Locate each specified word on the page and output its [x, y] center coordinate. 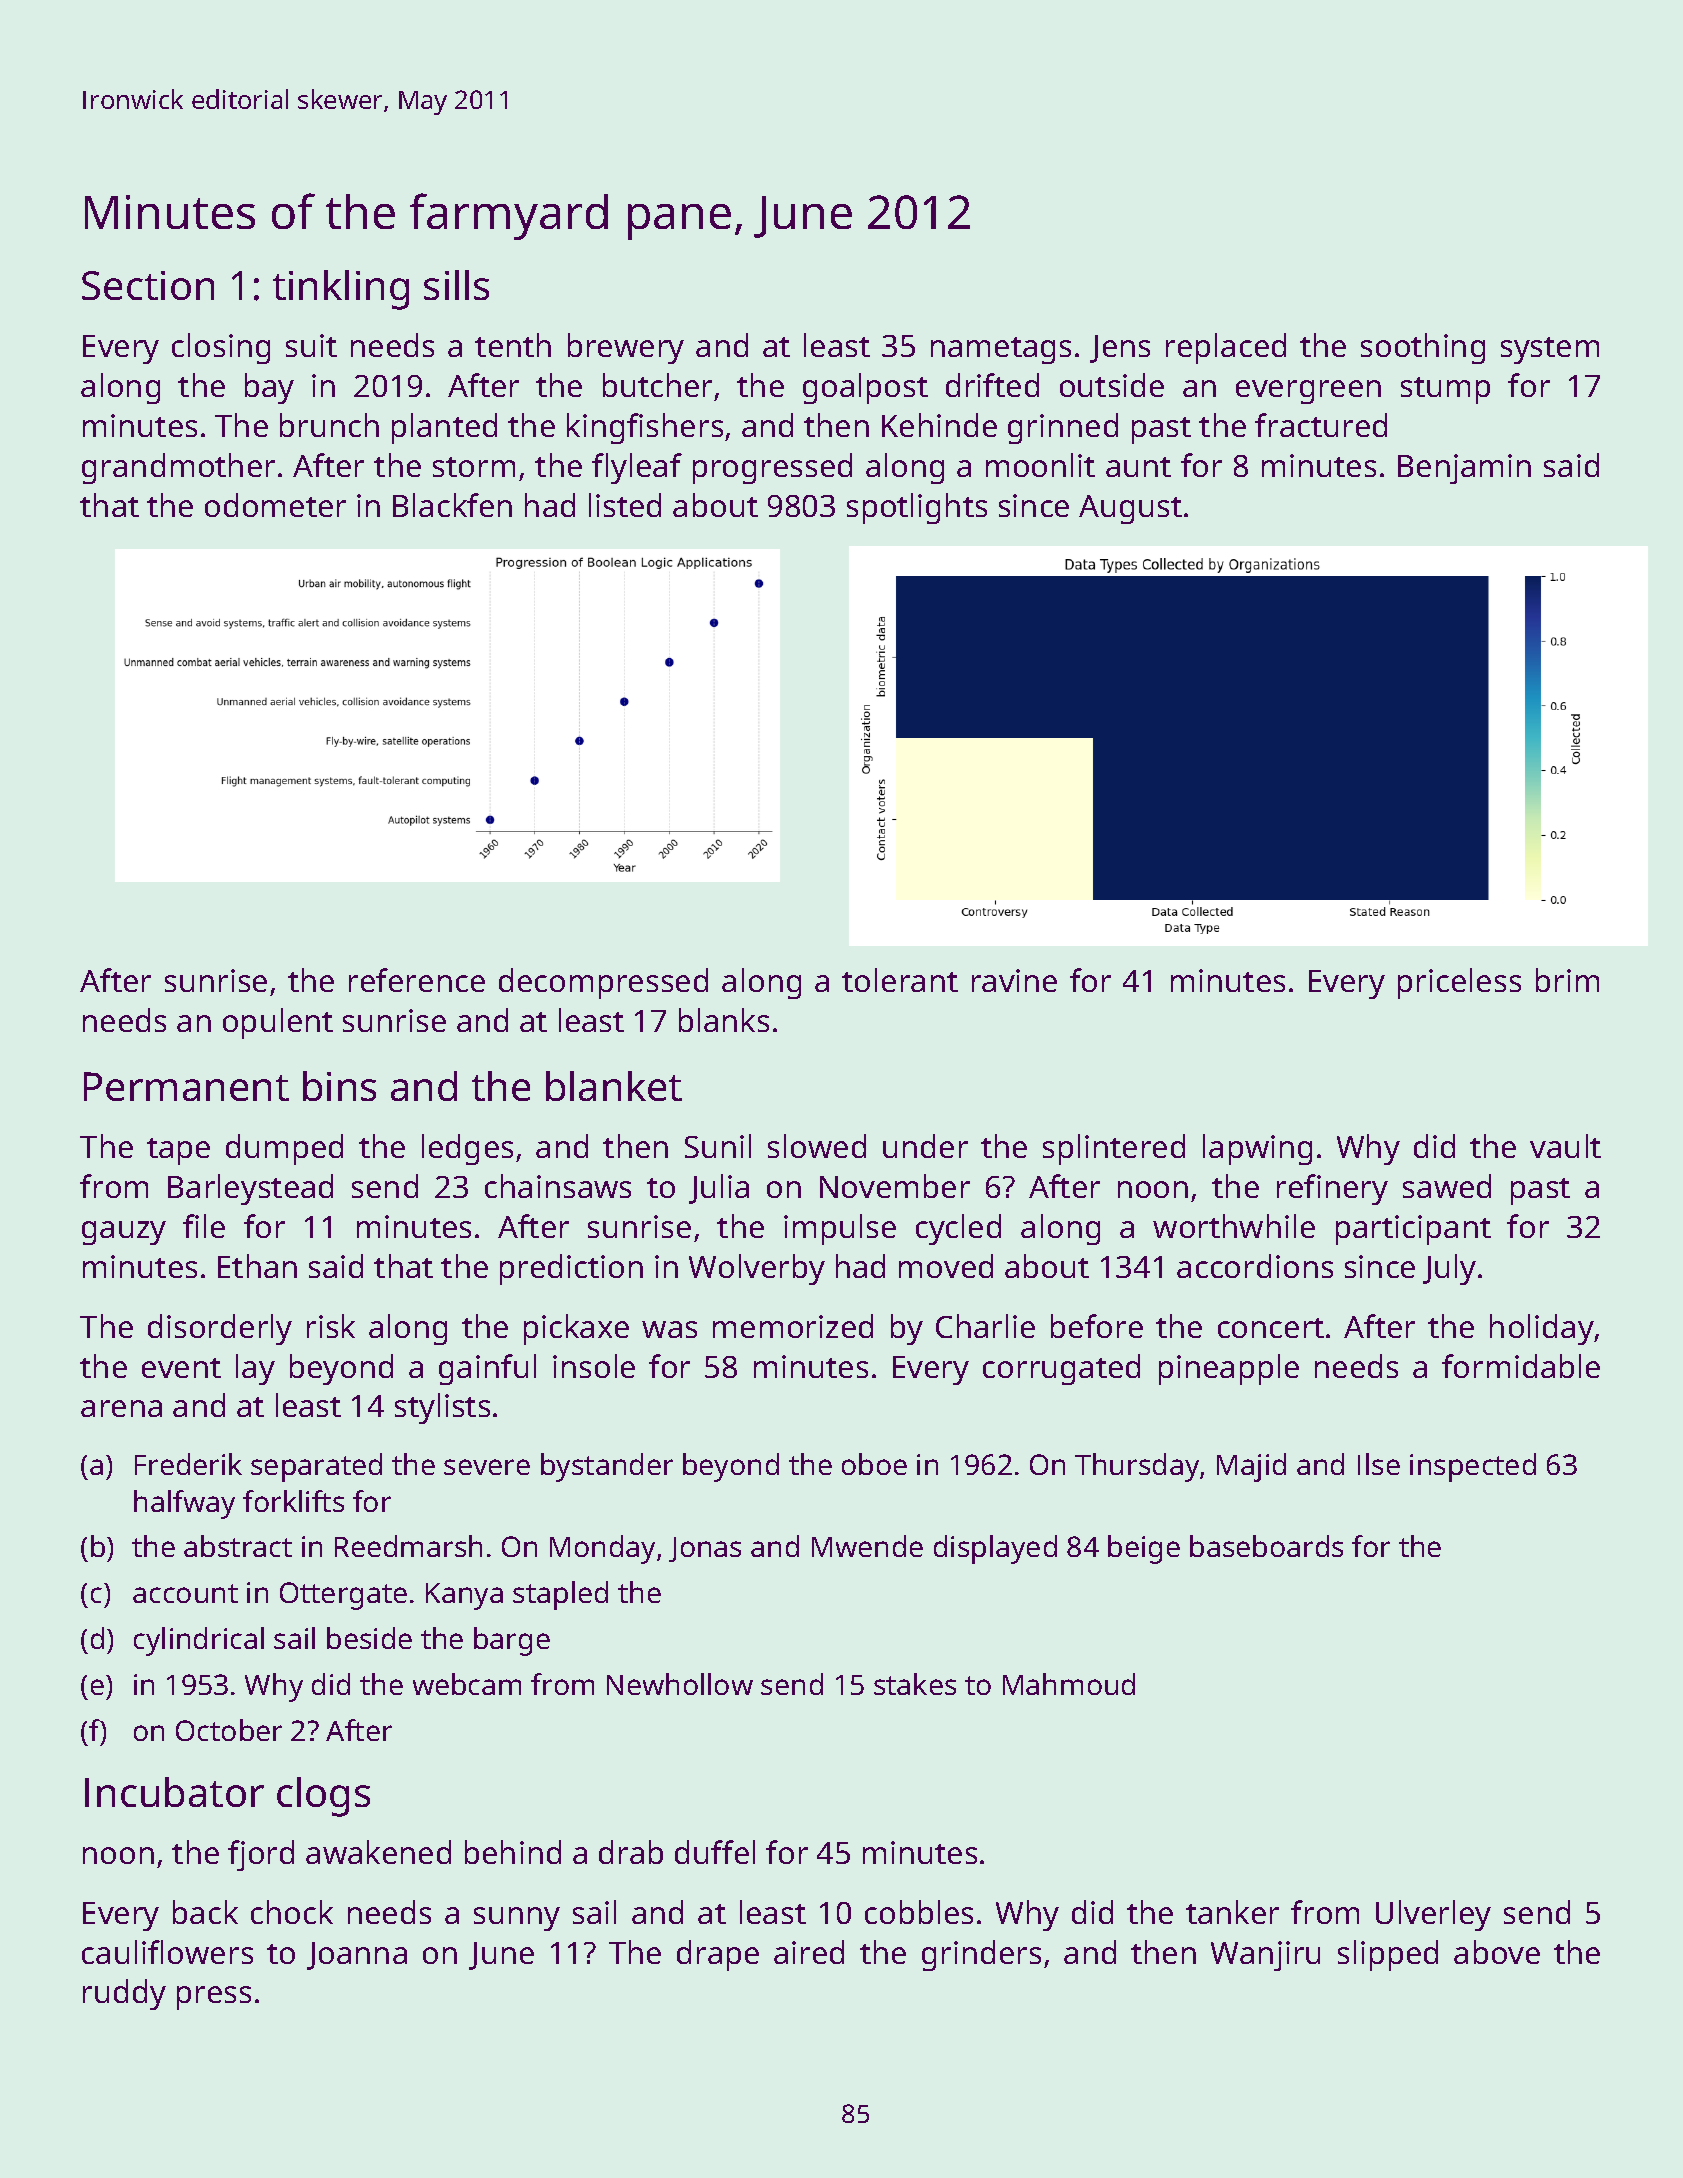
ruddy [124, 1994]
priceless [1459, 983]
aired [809, 1952]
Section [148, 285]
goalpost [865, 388]
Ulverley [1433, 1915]
